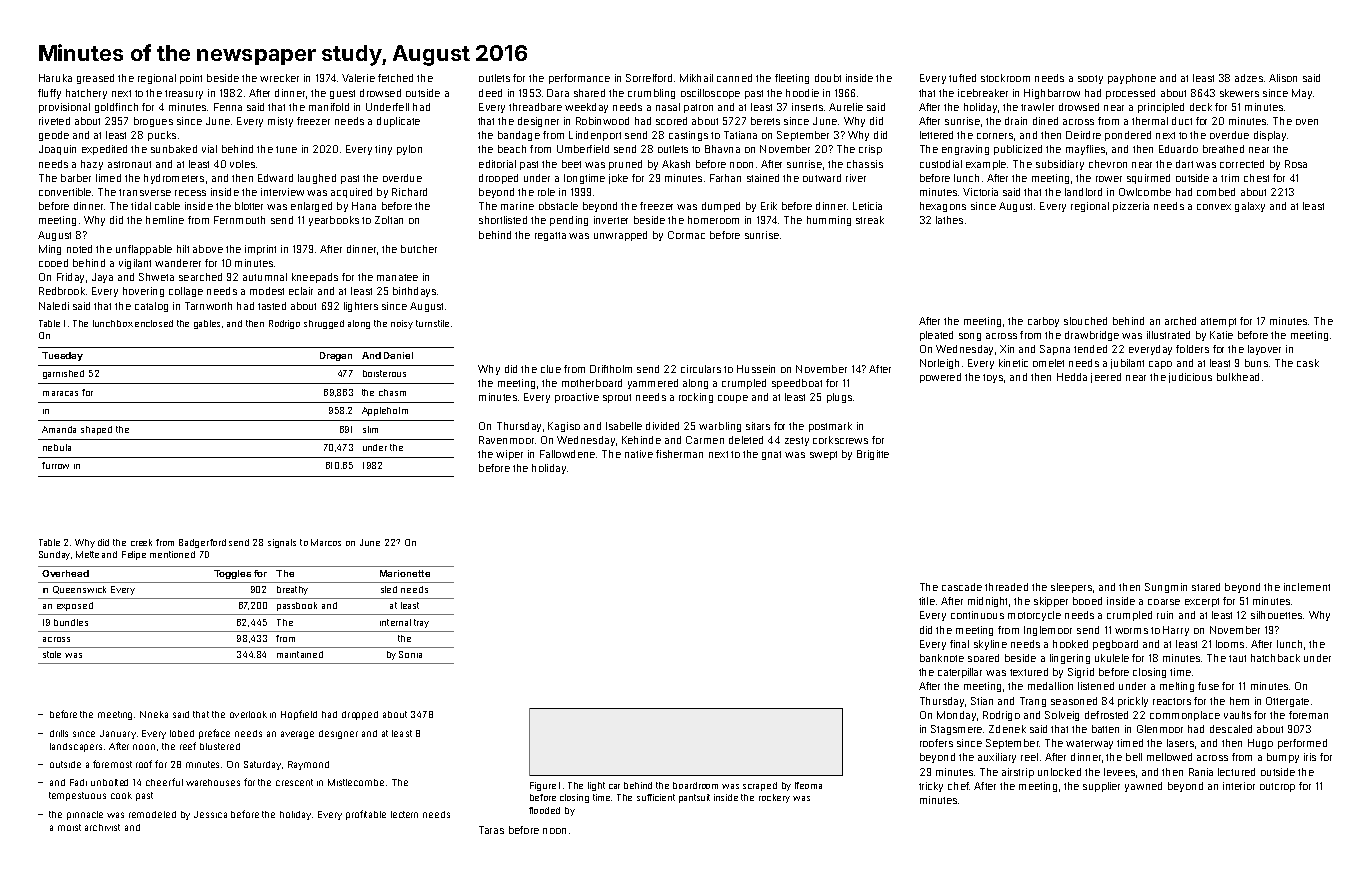  Describe the element at coordinates (191, 79) in the screenshot. I see `point` at that location.
